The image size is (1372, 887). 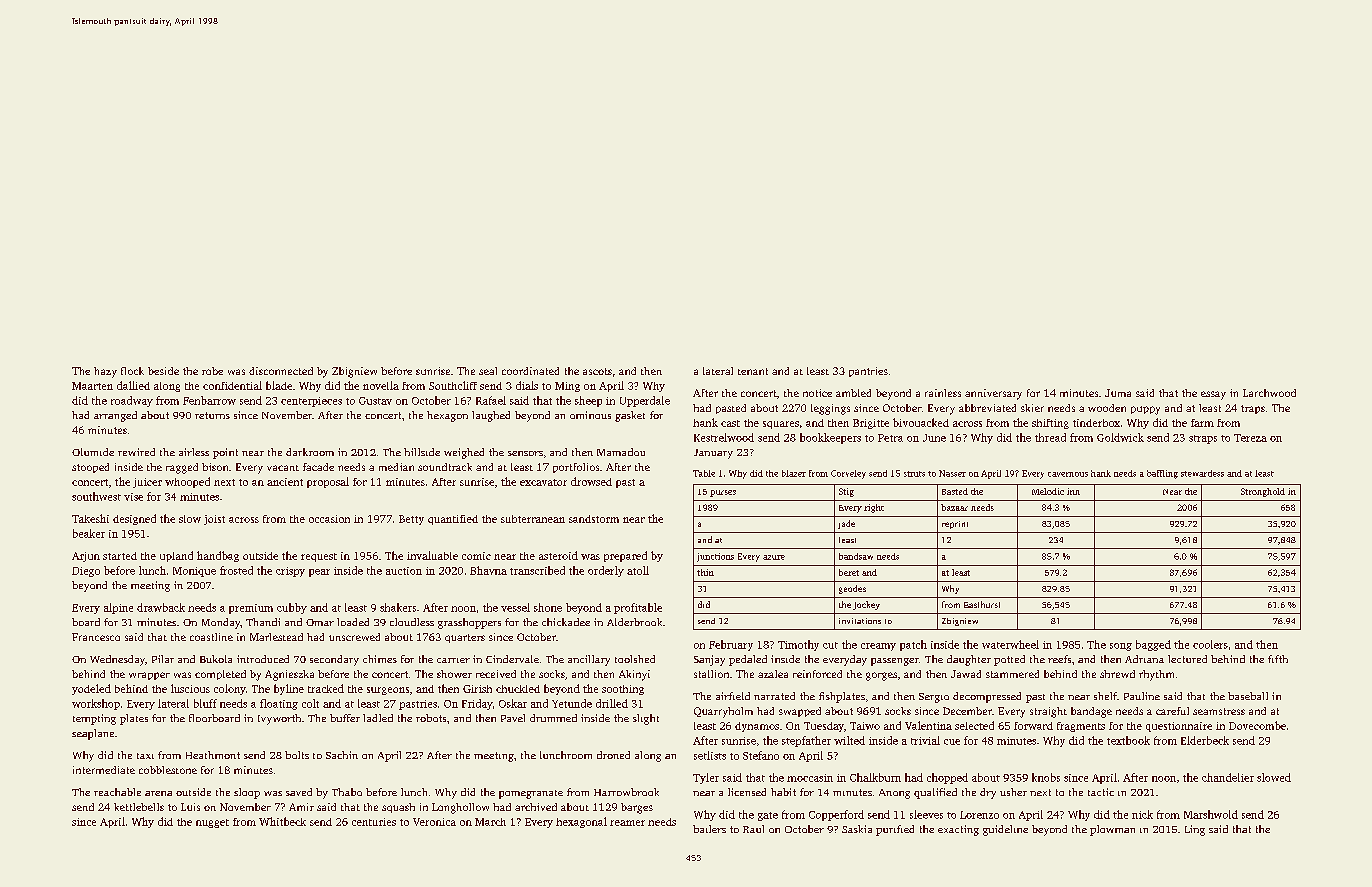 I want to click on plowman, so click(x=1112, y=830).
